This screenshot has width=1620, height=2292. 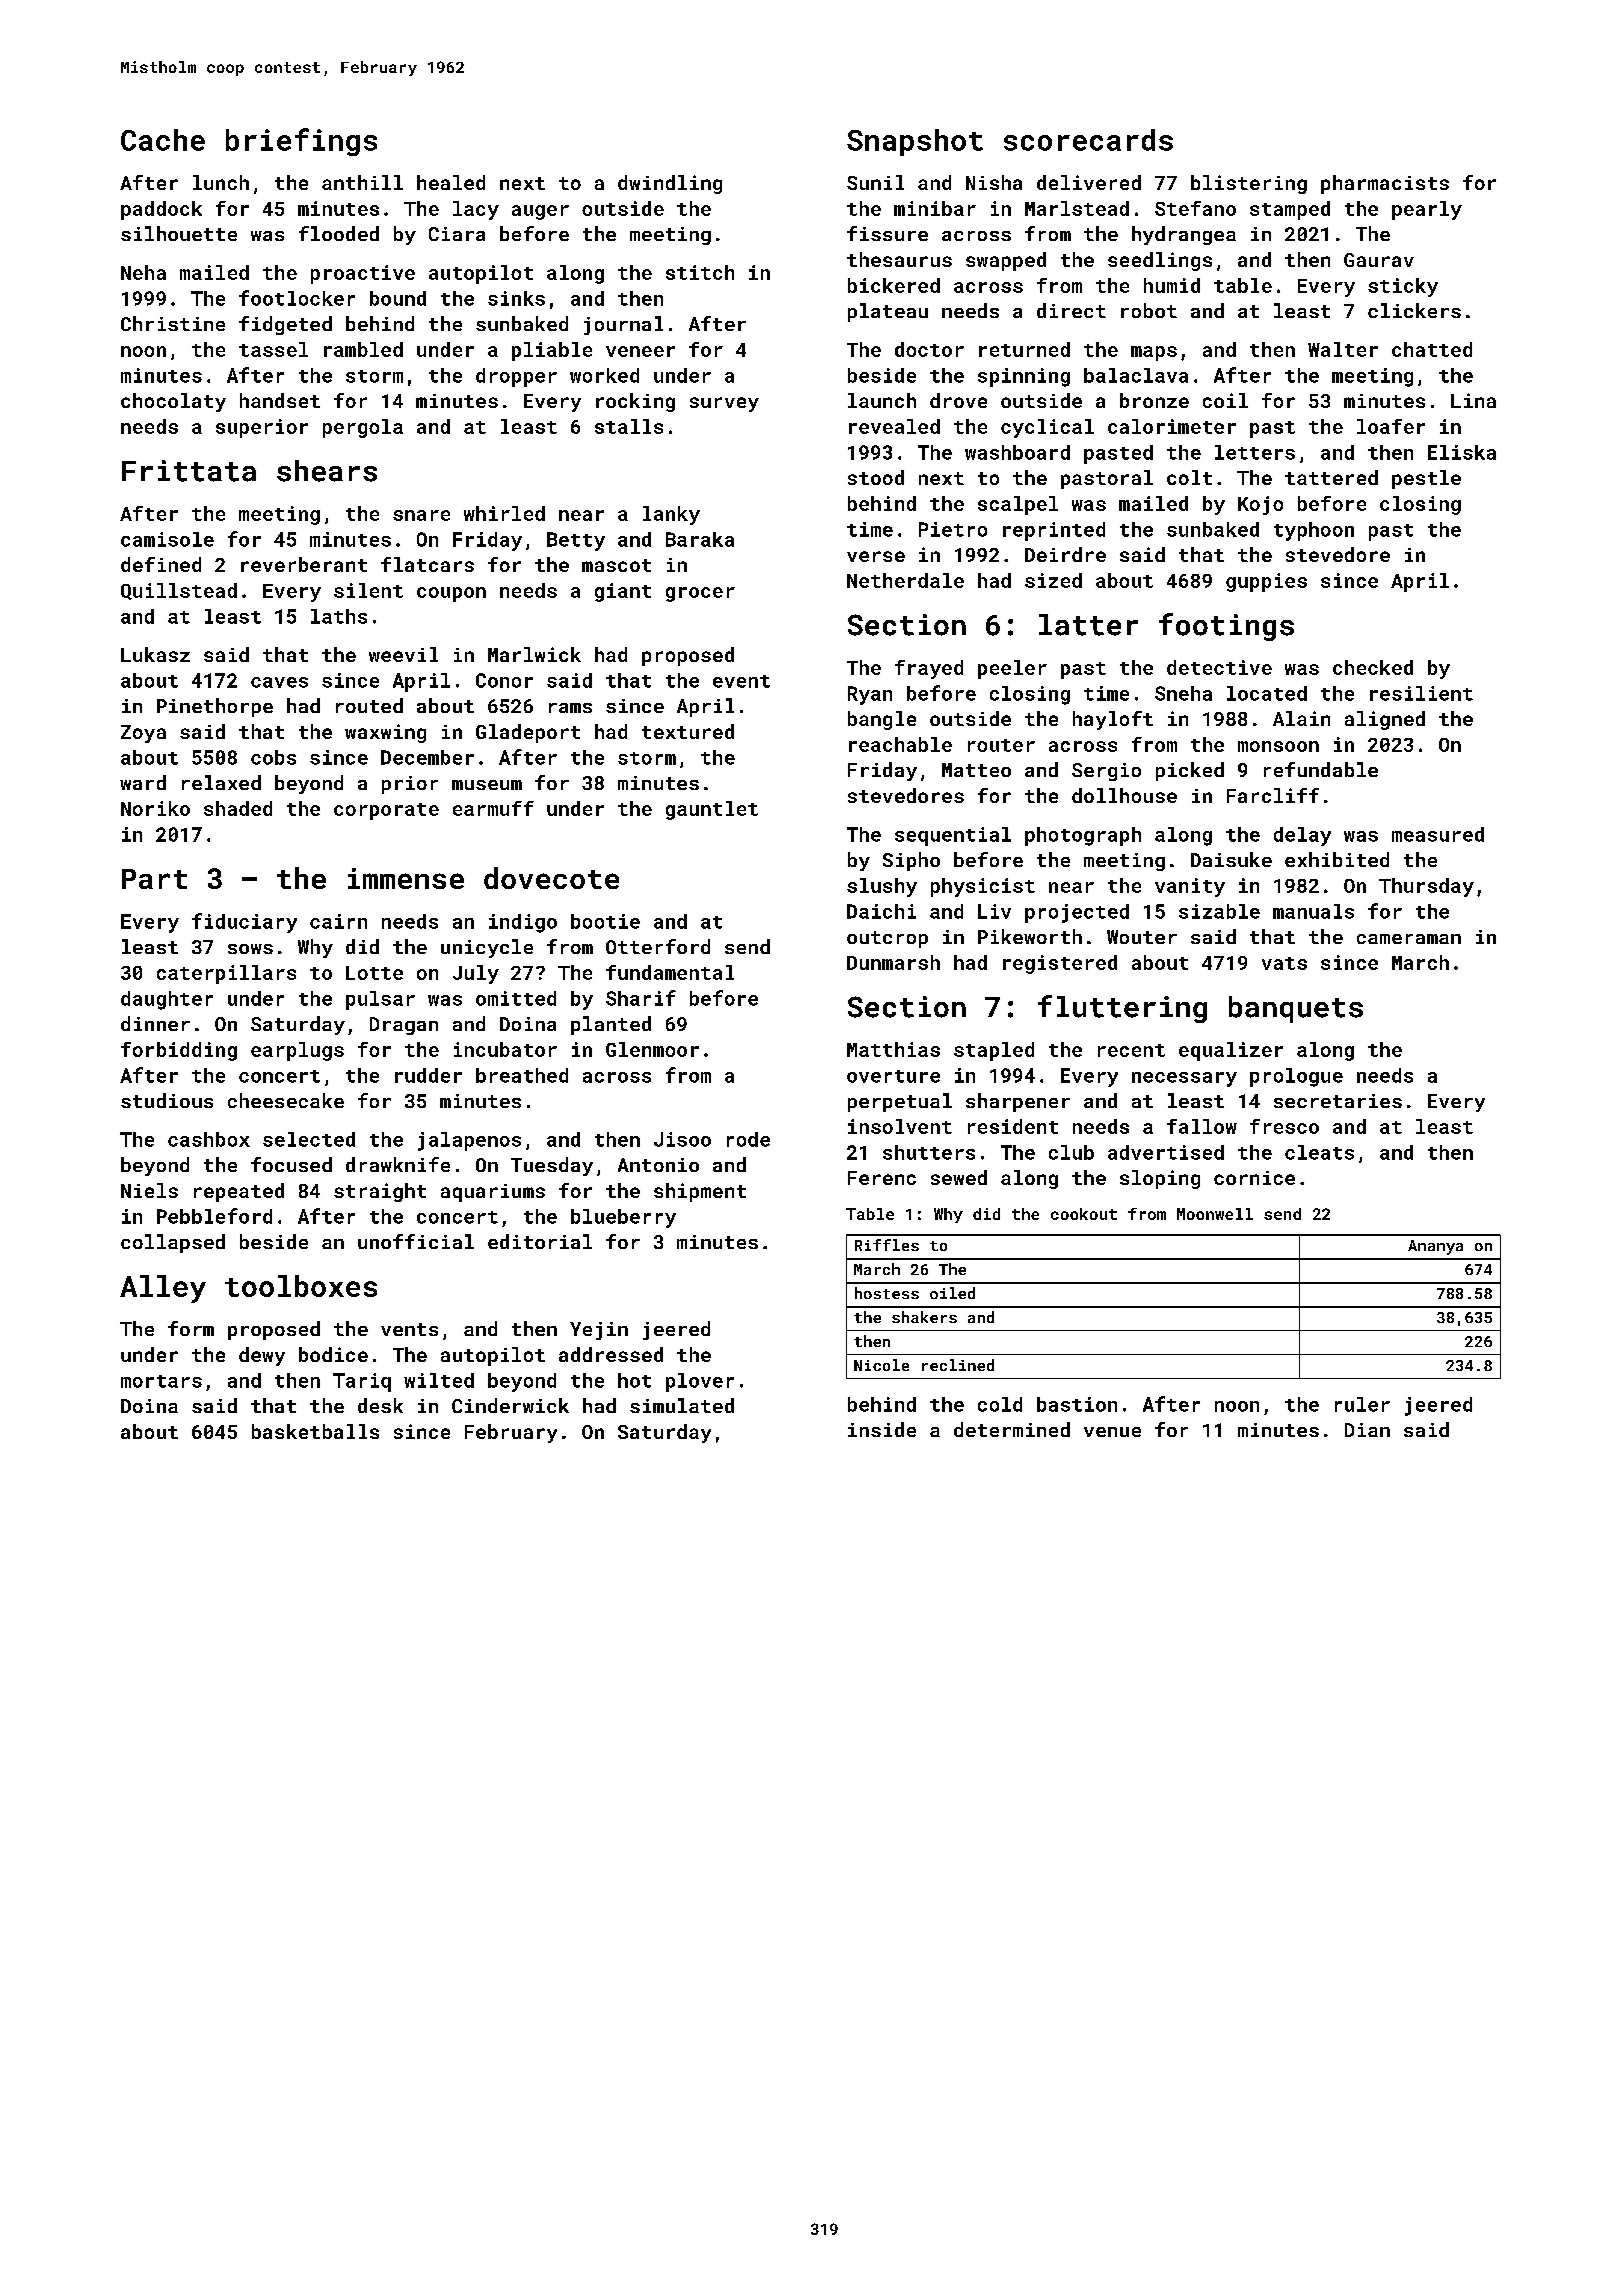 What do you see at coordinates (163, 140) in the screenshot?
I see `Cache` at bounding box center [163, 140].
